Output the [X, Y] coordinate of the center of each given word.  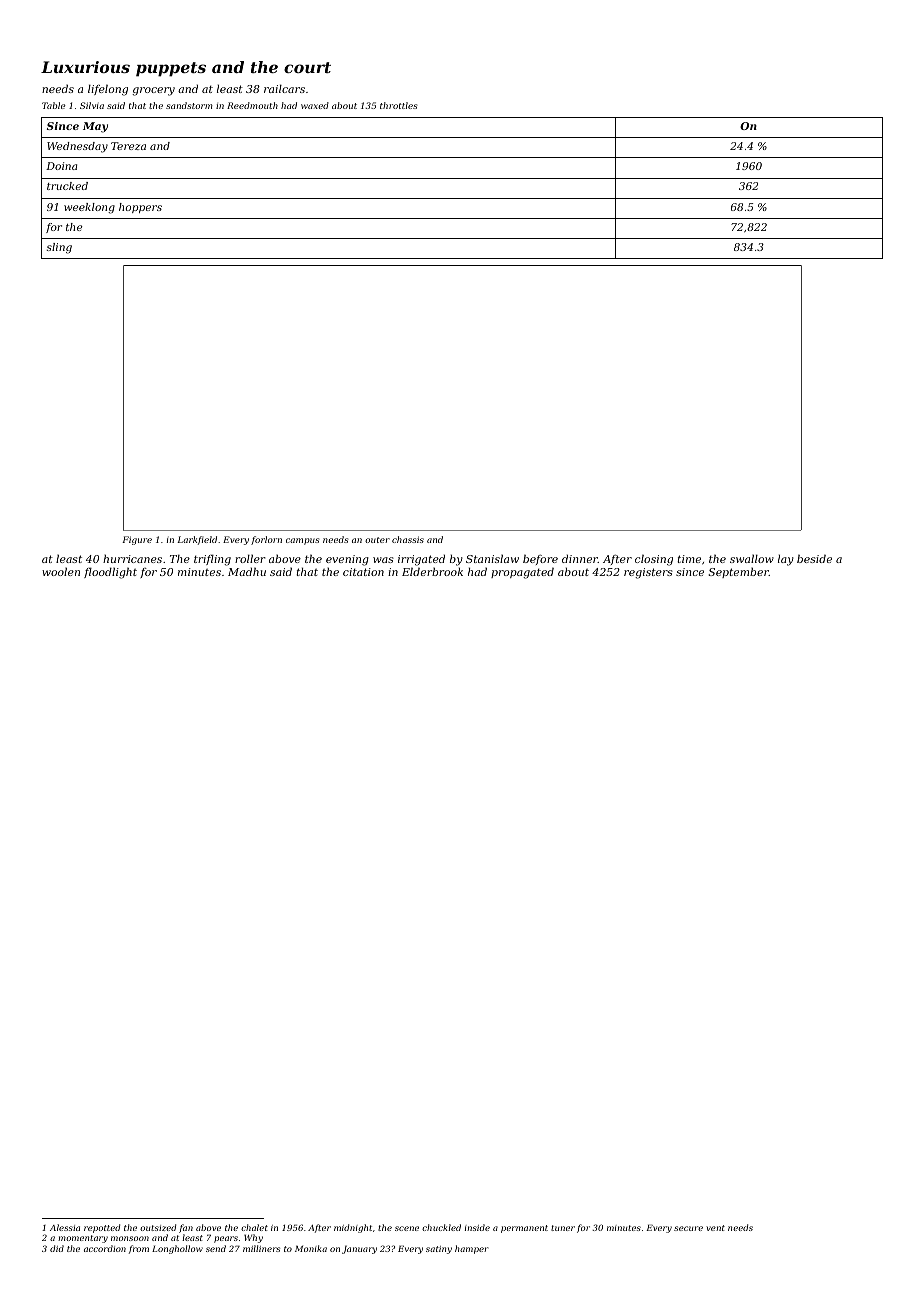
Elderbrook [432, 571]
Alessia [65, 1227]
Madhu [247, 571]
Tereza [128, 146]
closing [654, 560]
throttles [398, 105]
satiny [439, 1250]
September [738, 572]
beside [814, 558]
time [689, 559]
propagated [522, 573]
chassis [408, 539]
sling [59, 248]
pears [226, 1239]
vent [715, 1228]
